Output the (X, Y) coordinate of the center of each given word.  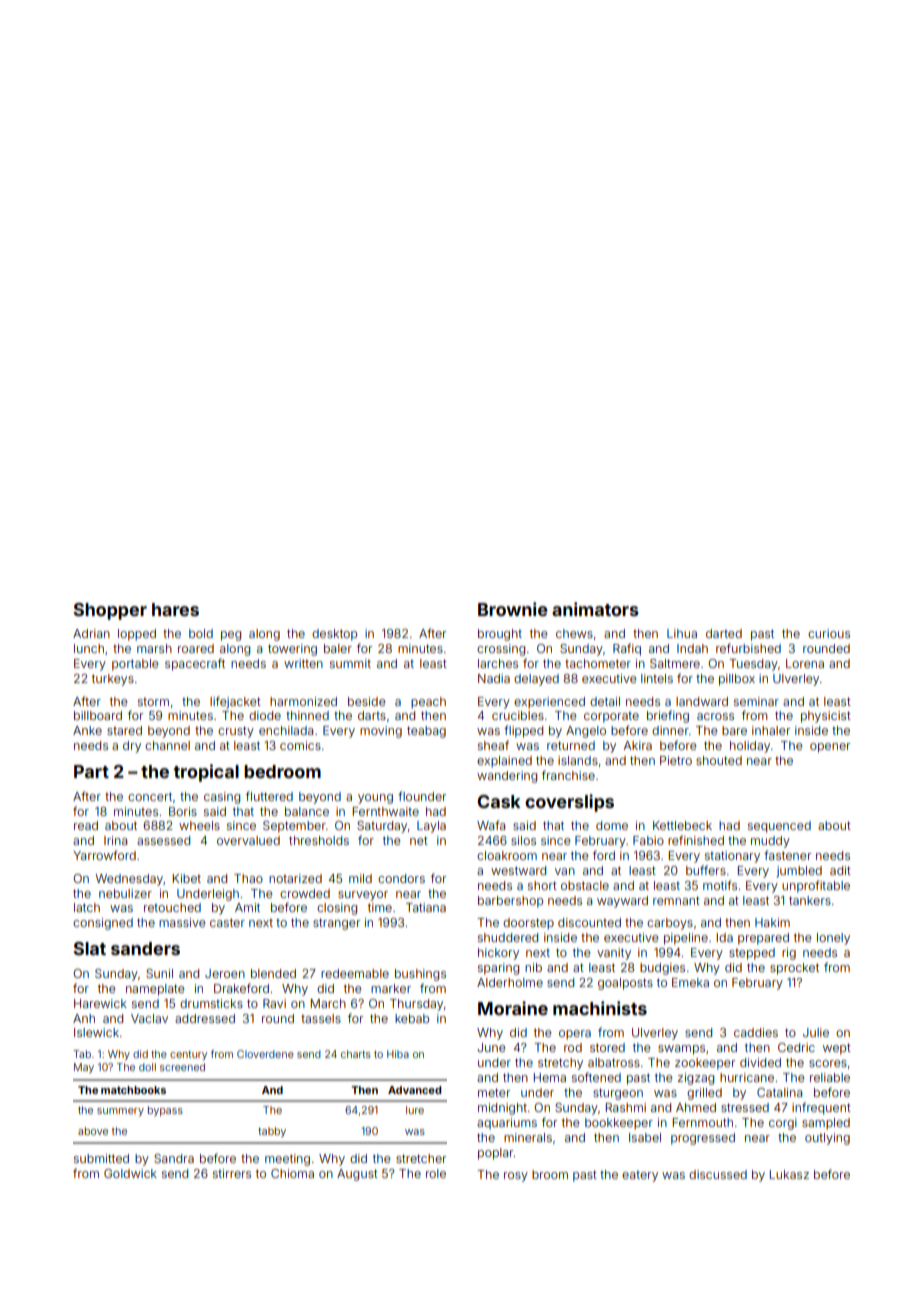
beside (366, 701)
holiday (750, 747)
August (357, 1175)
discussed (718, 1174)
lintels (657, 678)
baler (338, 648)
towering (292, 650)
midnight (502, 1109)
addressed (205, 1018)
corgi (783, 1124)
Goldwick (130, 1173)
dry (132, 747)
